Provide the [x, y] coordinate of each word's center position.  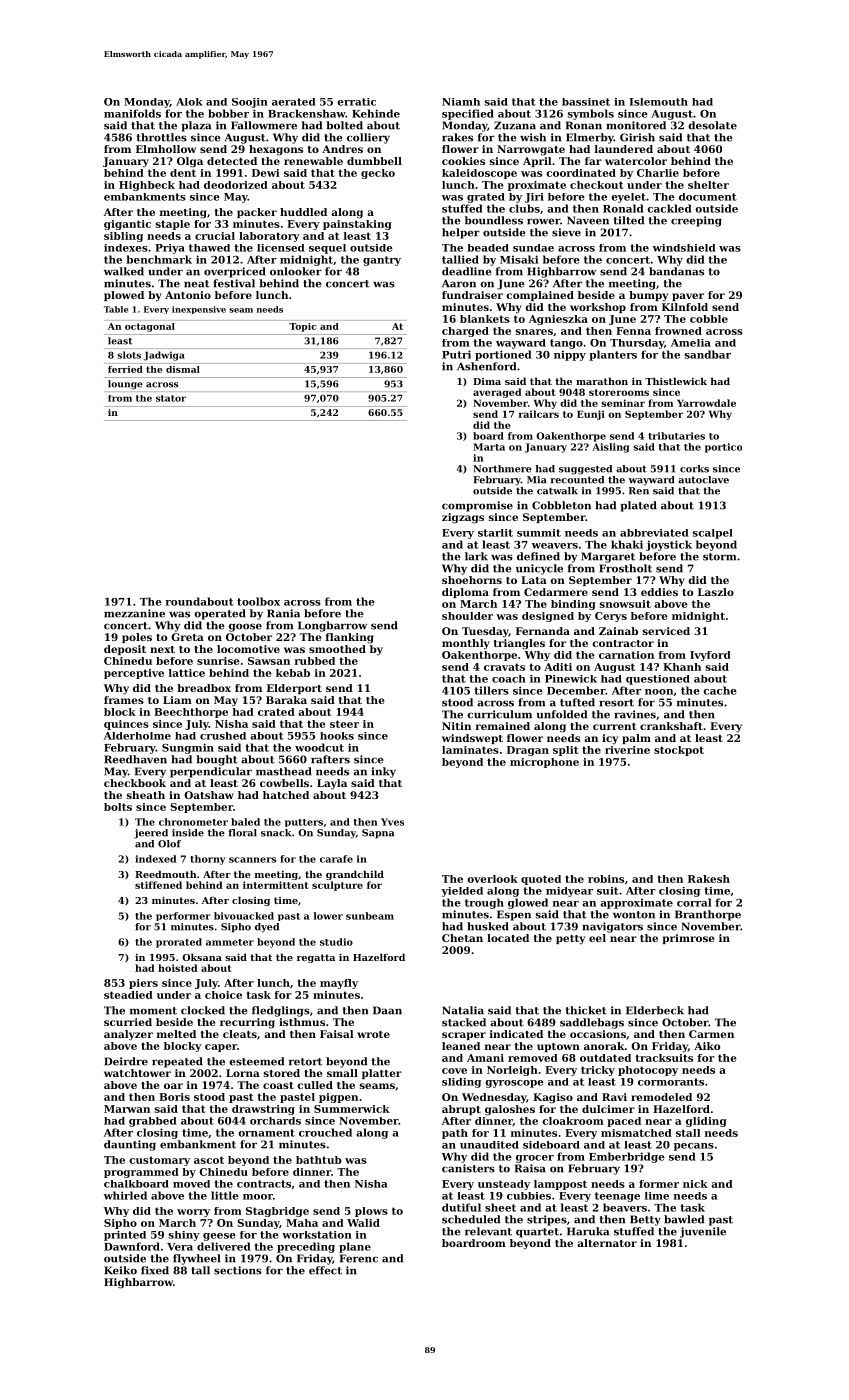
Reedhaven [135, 759]
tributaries [676, 436]
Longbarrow [332, 626]
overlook [492, 879]
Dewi [266, 173]
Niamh [461, 102]
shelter [708, 185]
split [566, 751]
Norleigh [512, 1071]
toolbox [258, 601]
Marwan [127, 1109]
